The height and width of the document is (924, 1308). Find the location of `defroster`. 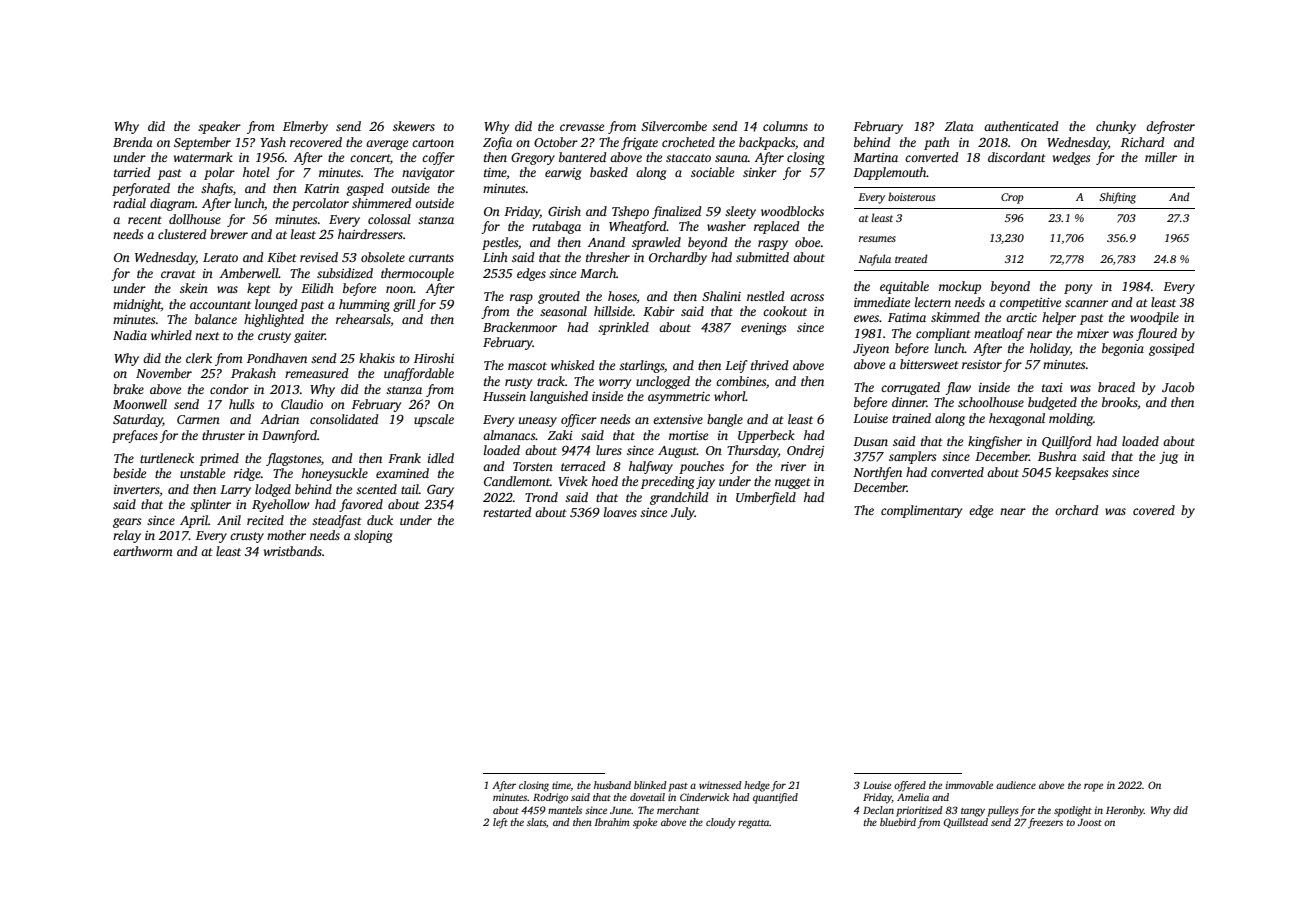

defroster is located at coordinates (1170, 127).
